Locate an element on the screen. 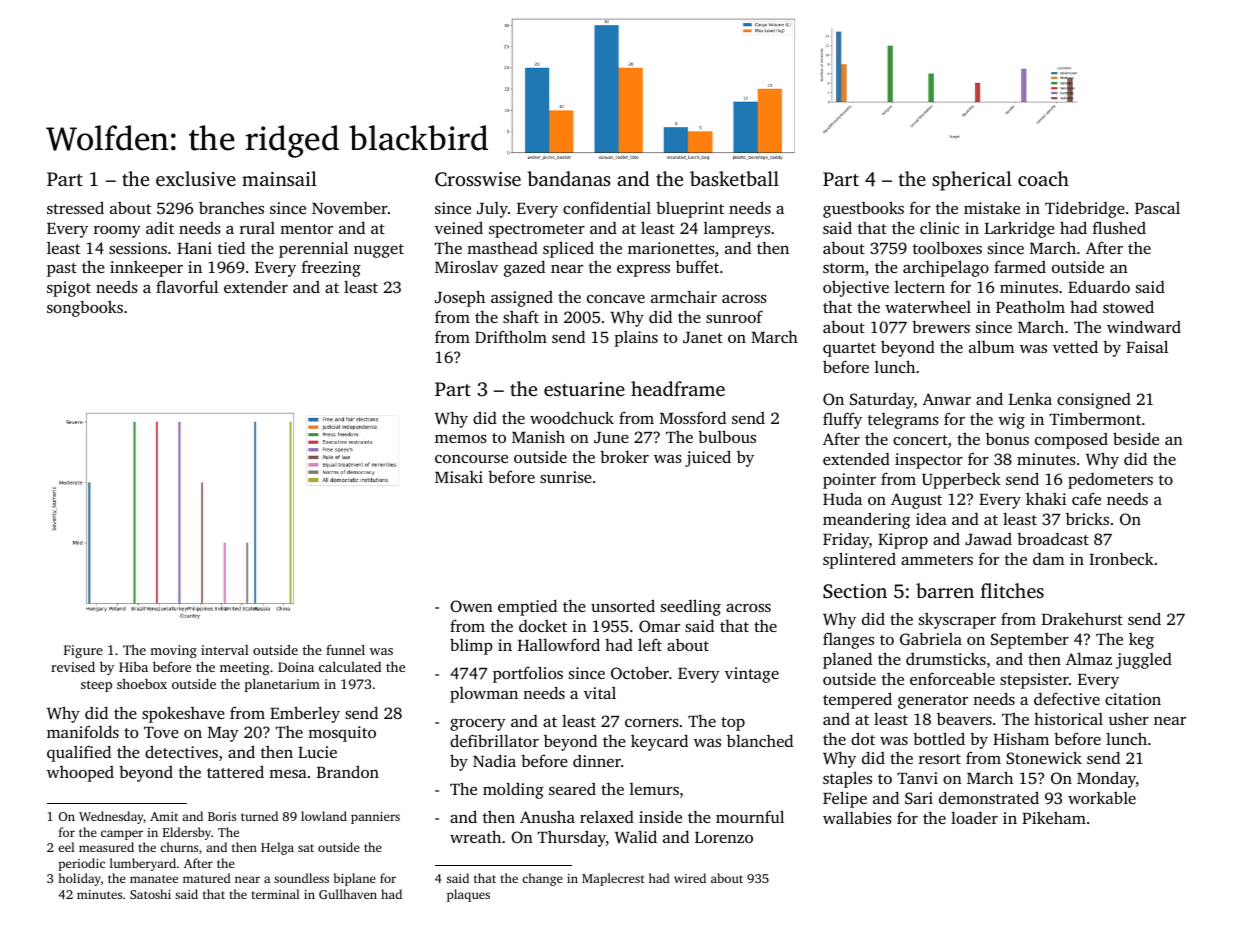 The height and width of the screenshot is (952, 1233). fluffy is located at coordinates (842, 420).
